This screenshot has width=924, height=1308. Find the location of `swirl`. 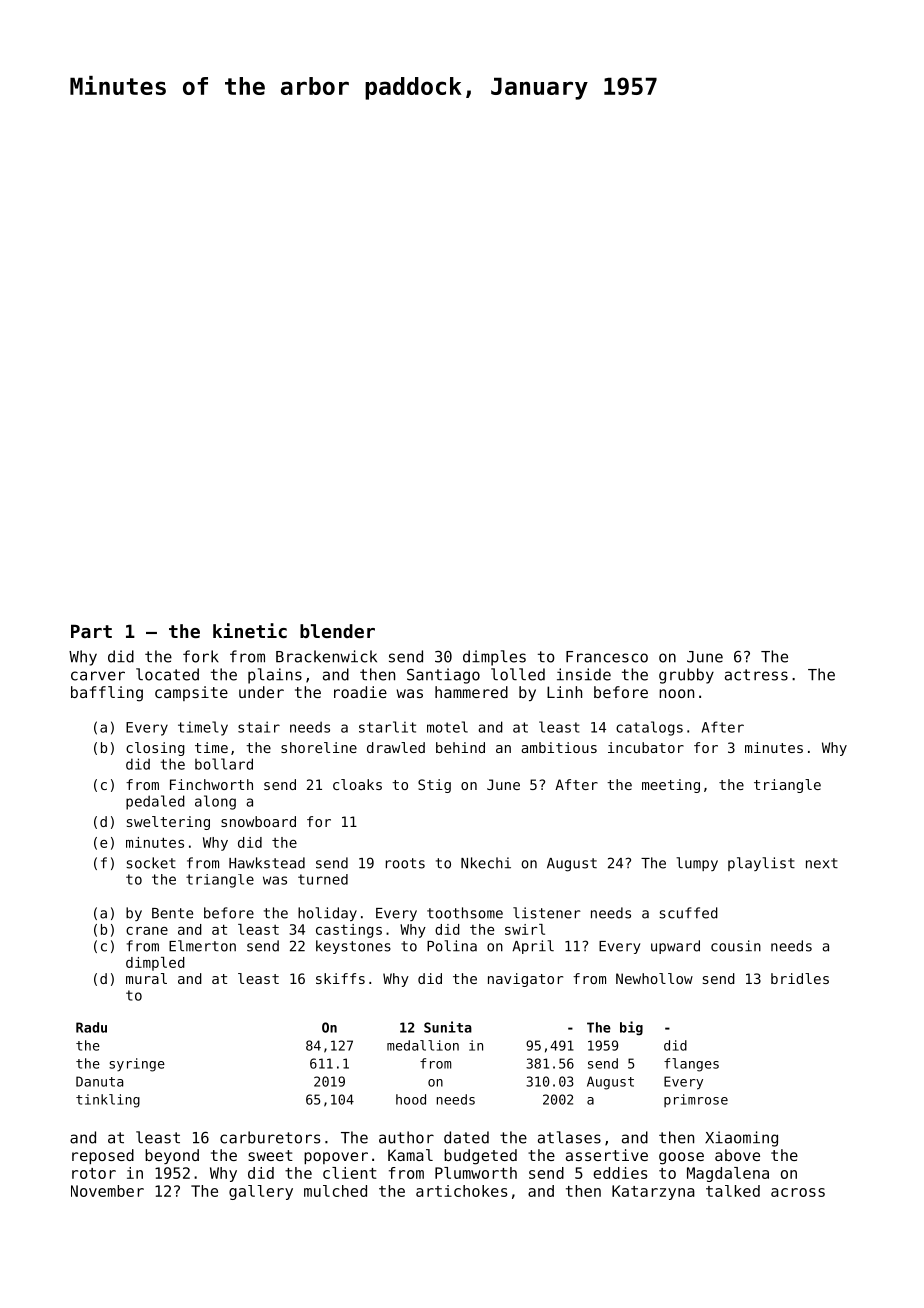

swirl is located at coordinates (525, 929).
